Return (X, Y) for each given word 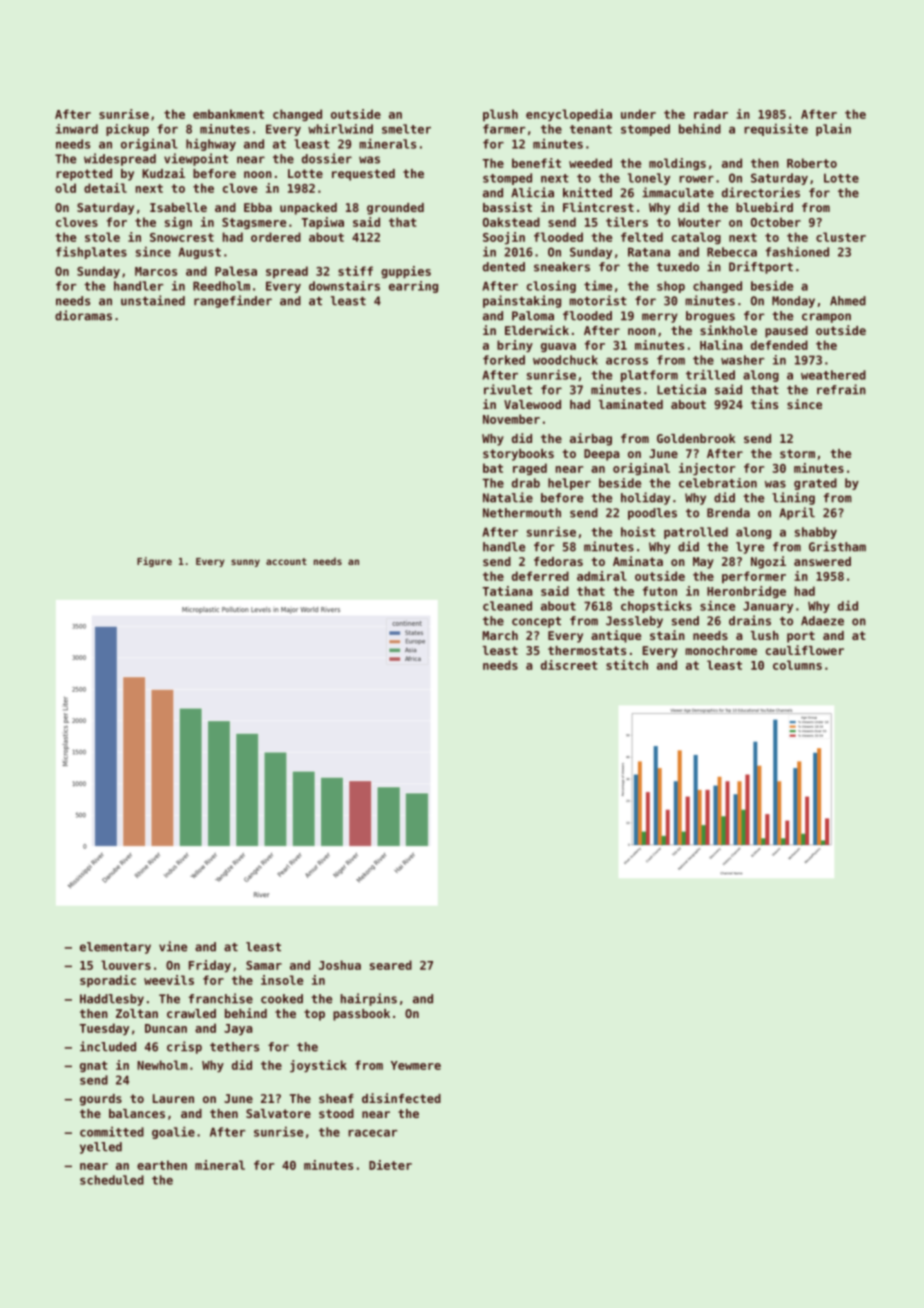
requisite (776, 129)
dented (504, 267)
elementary (115, 948)
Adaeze (822, 621)
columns (797, 665)
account (286, 561)
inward (77, 129)
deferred (540, 576)
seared (391, 965)
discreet (569, 665)
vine (173, 946)
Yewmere (416, 1065)
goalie (173, 1132)
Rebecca (732, 252)
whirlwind (340, 129)
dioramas (83, 315)
